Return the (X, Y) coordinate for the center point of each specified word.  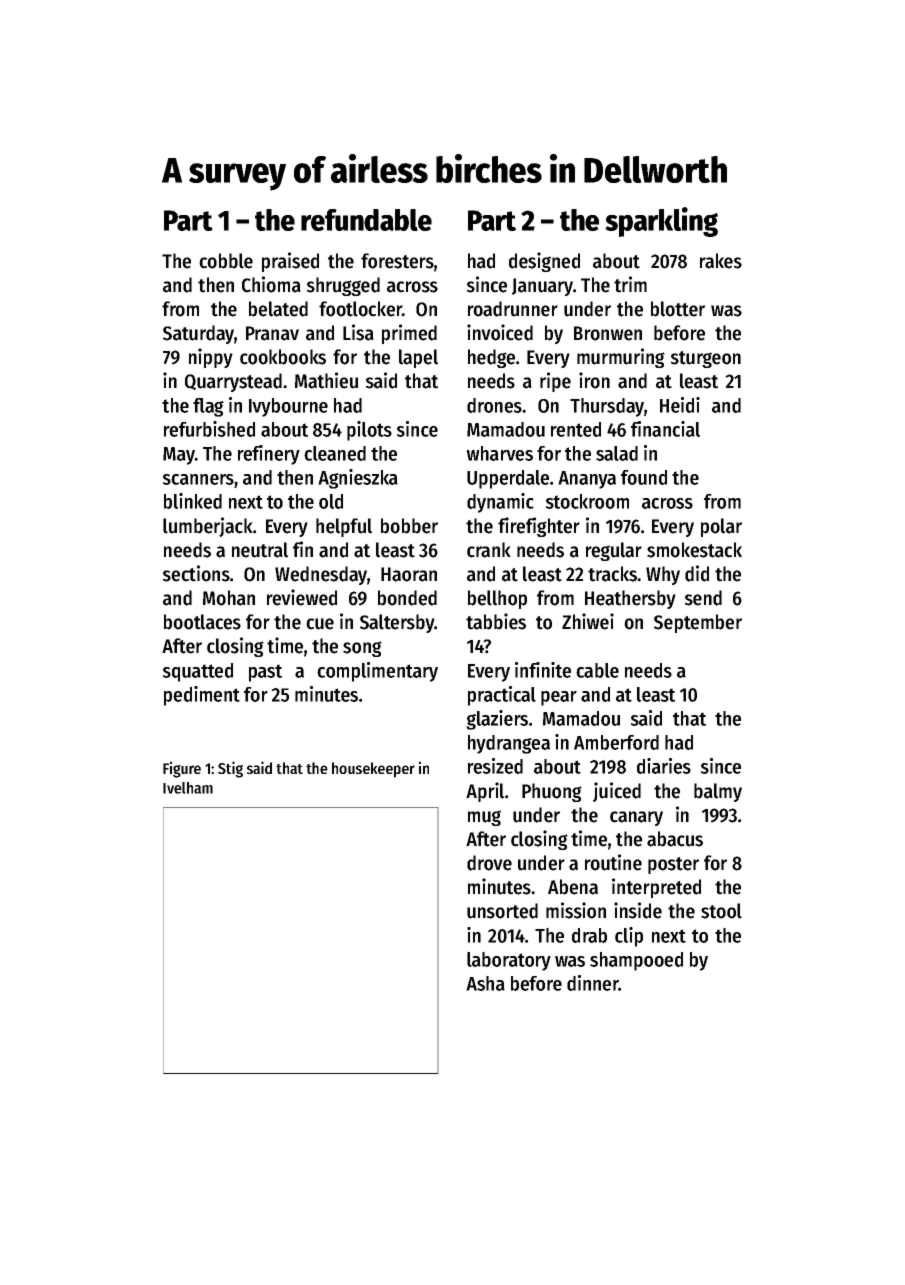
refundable (366, 220)
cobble (226, 261)
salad (617, 453)
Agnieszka (358, 479)
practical (502, 696)
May (179, 456)
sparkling (661, 222)
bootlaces (202, 622)
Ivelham (188, 788)
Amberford (616, 742)
